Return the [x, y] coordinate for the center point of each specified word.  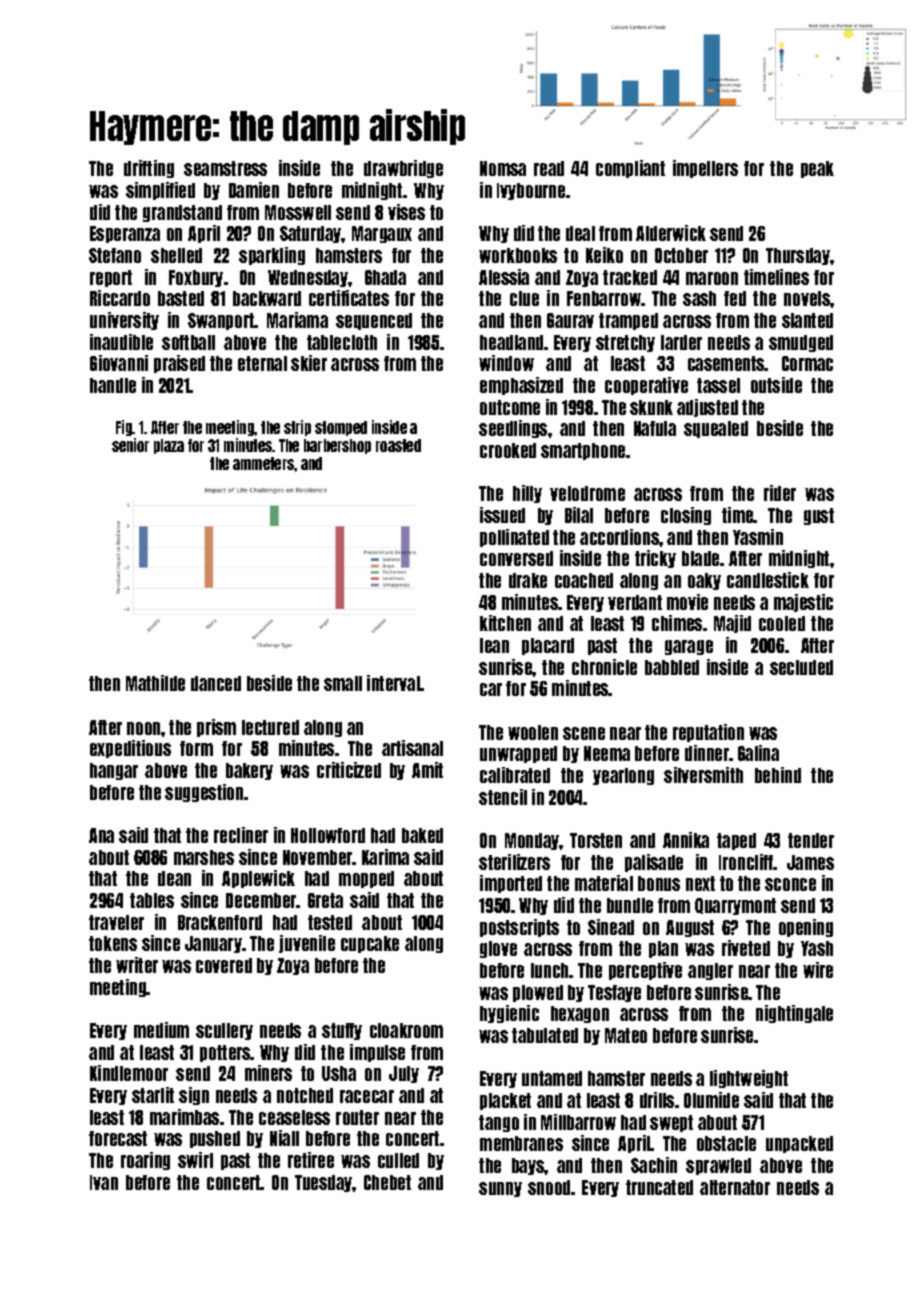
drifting [149, 169]
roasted [398, 445]
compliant [630, 169]
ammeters [263, 463]
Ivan [104, 1182]
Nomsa [503, 168]
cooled [782, 623]
